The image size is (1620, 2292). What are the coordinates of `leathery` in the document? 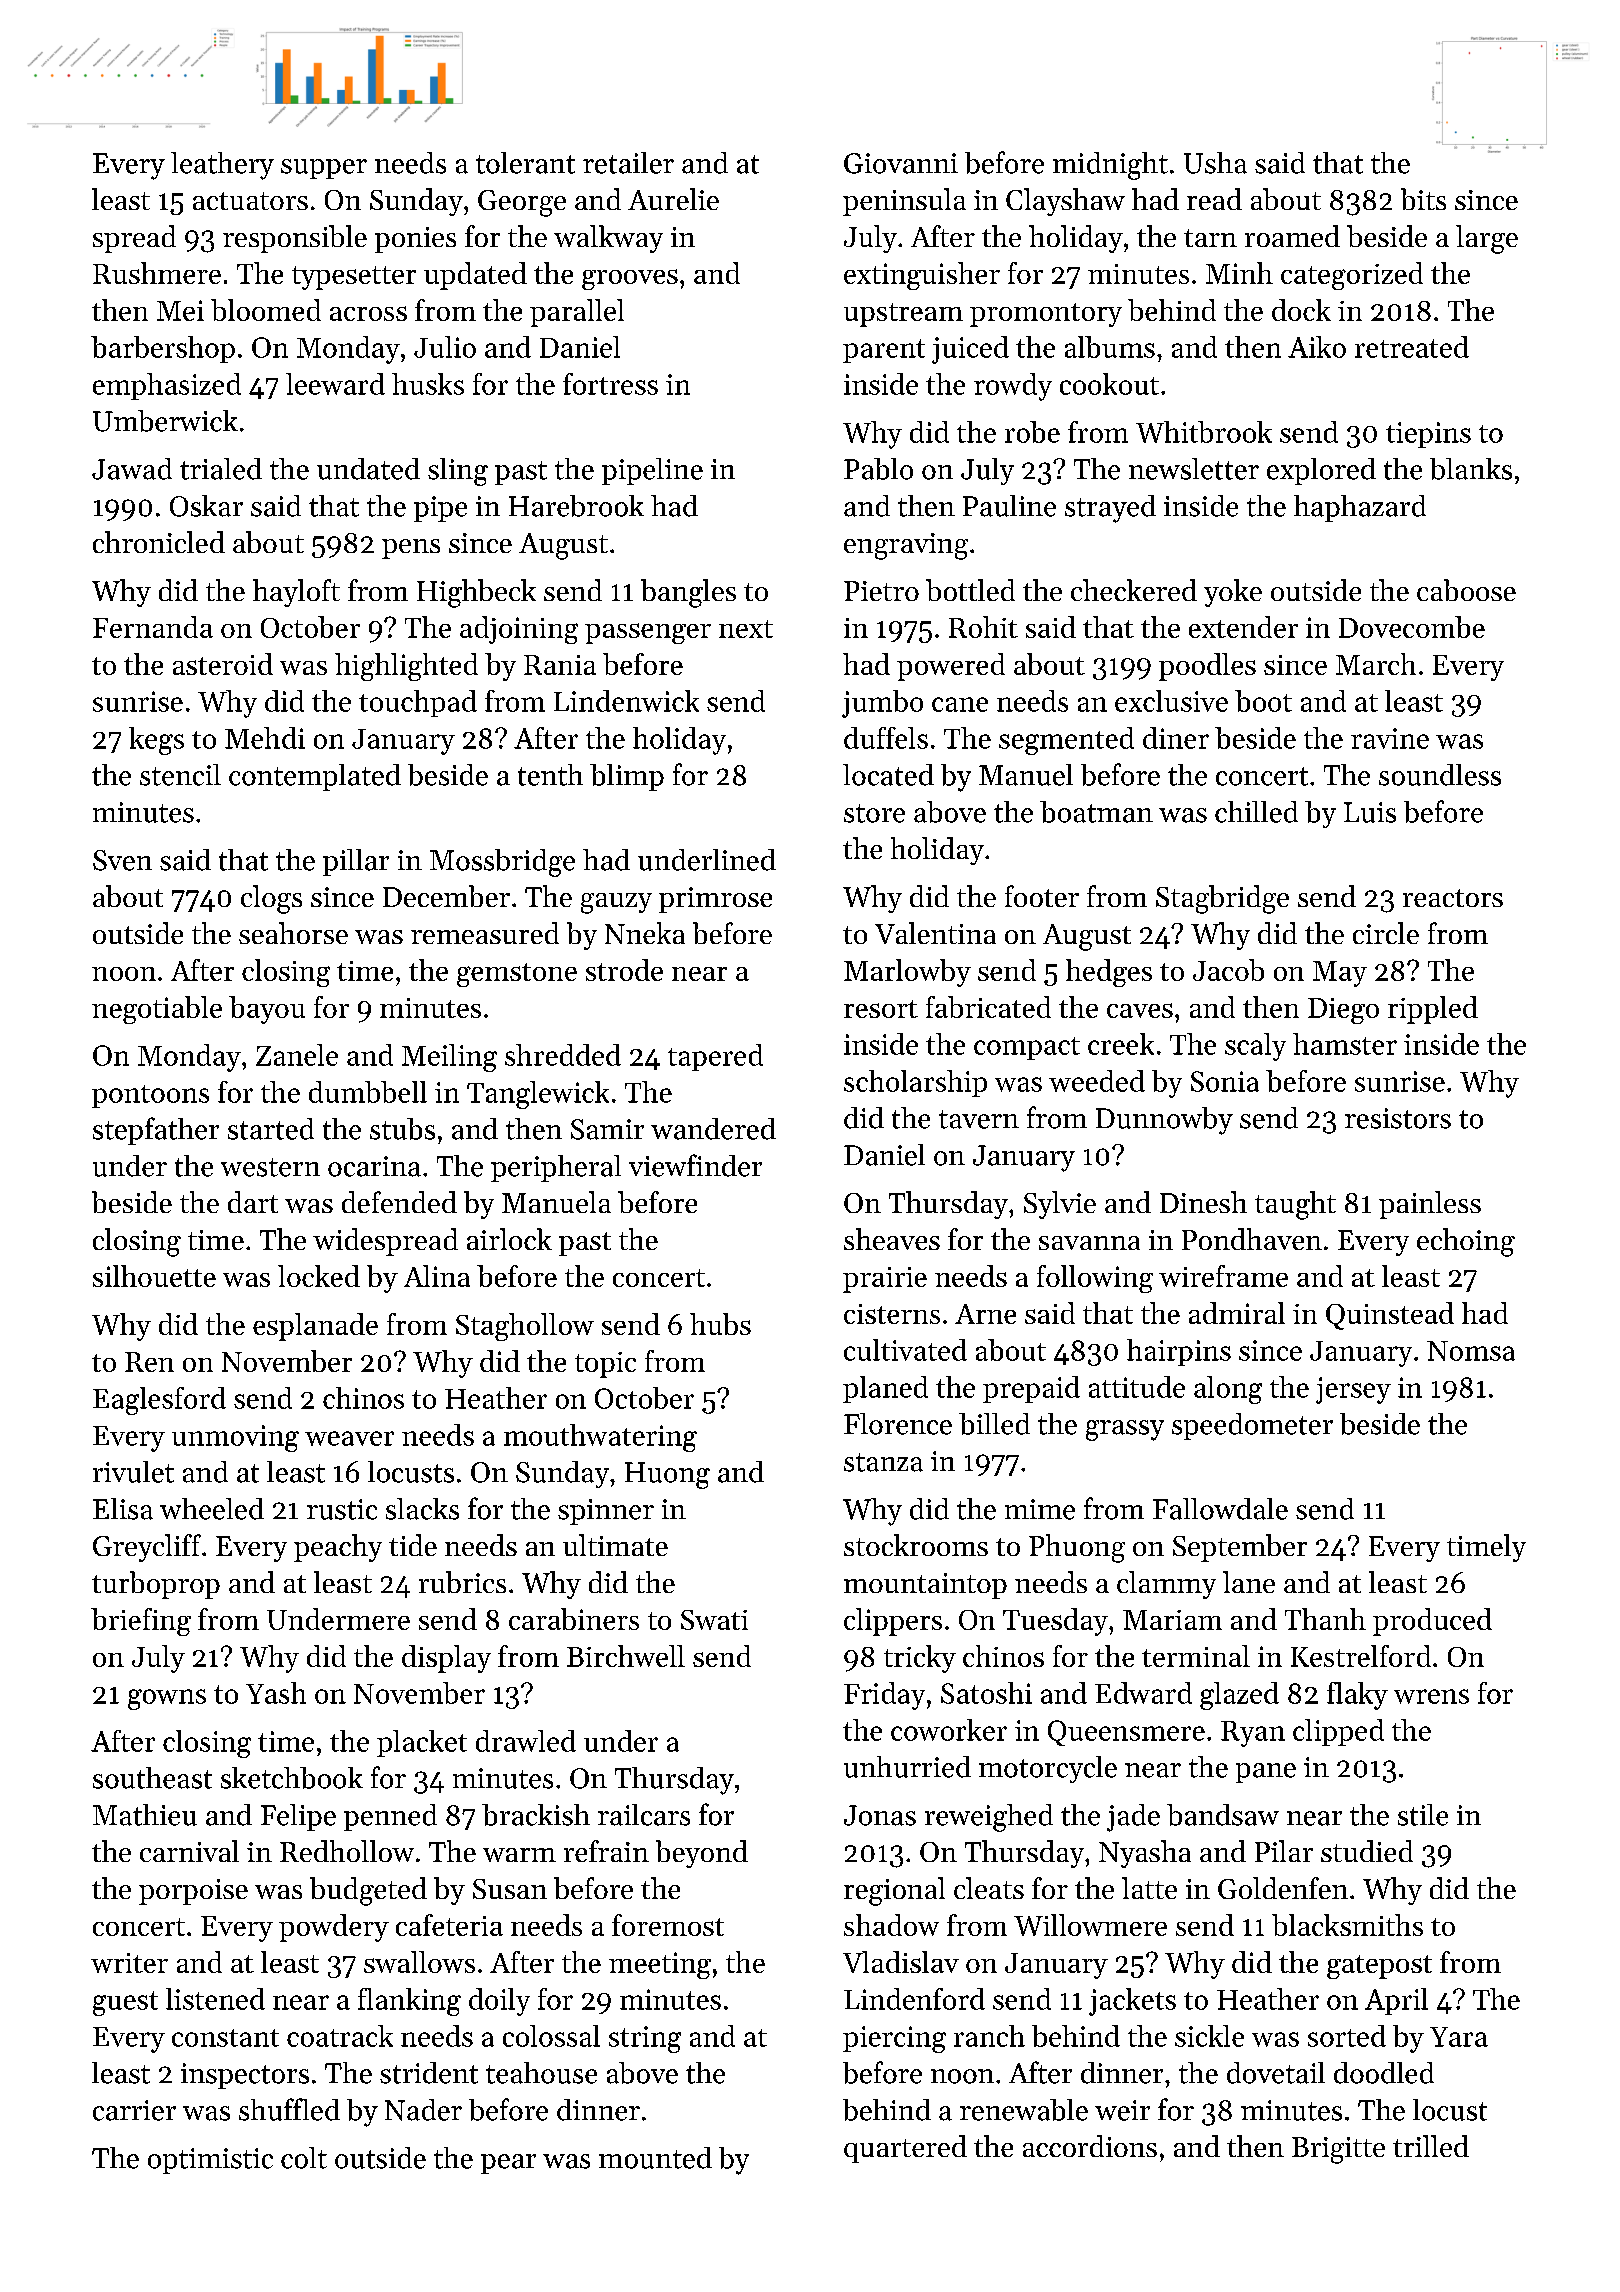 It's located at (222, 166).
